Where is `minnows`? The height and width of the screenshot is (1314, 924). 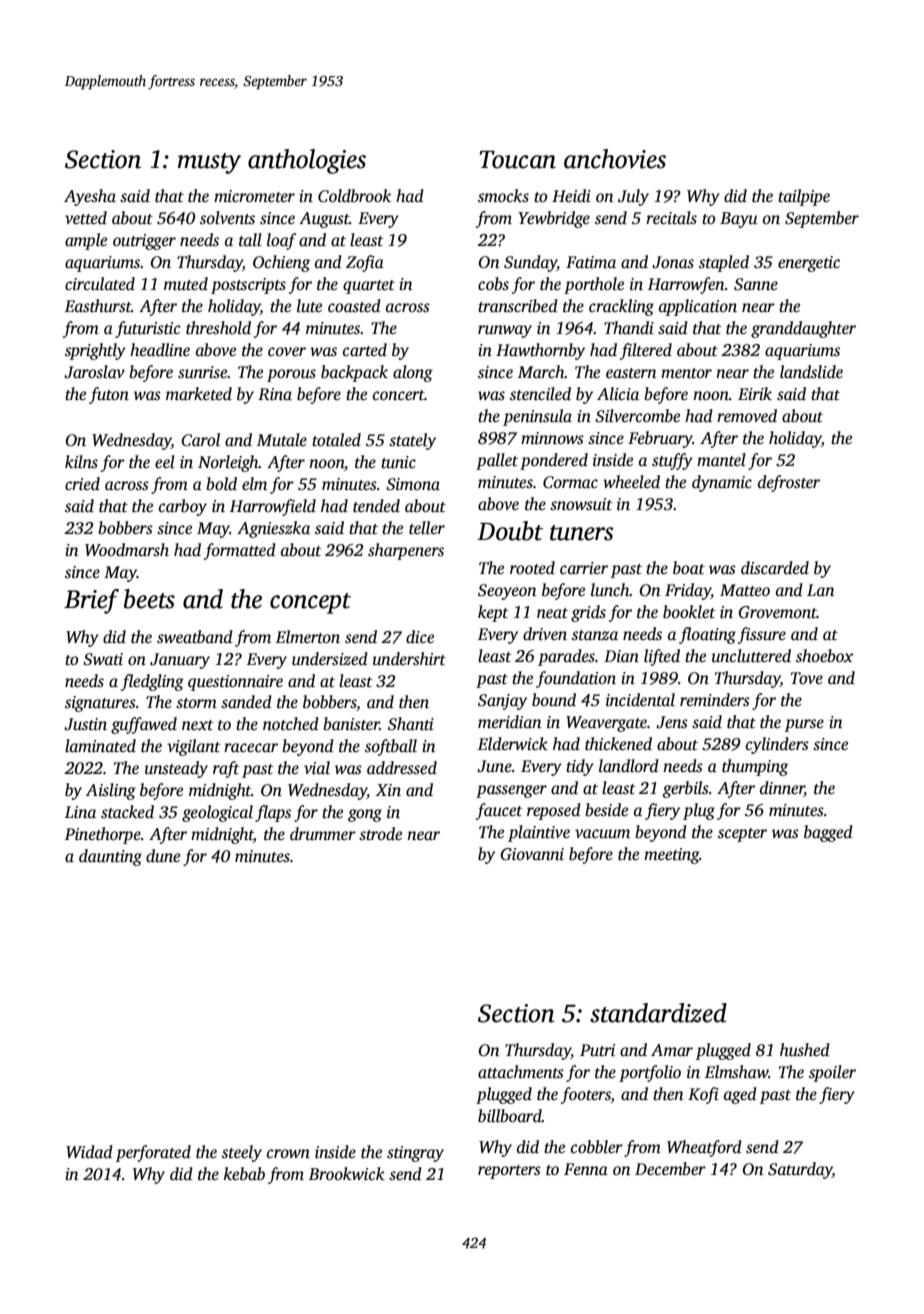 minnows is located at coordinates (552, 438).
